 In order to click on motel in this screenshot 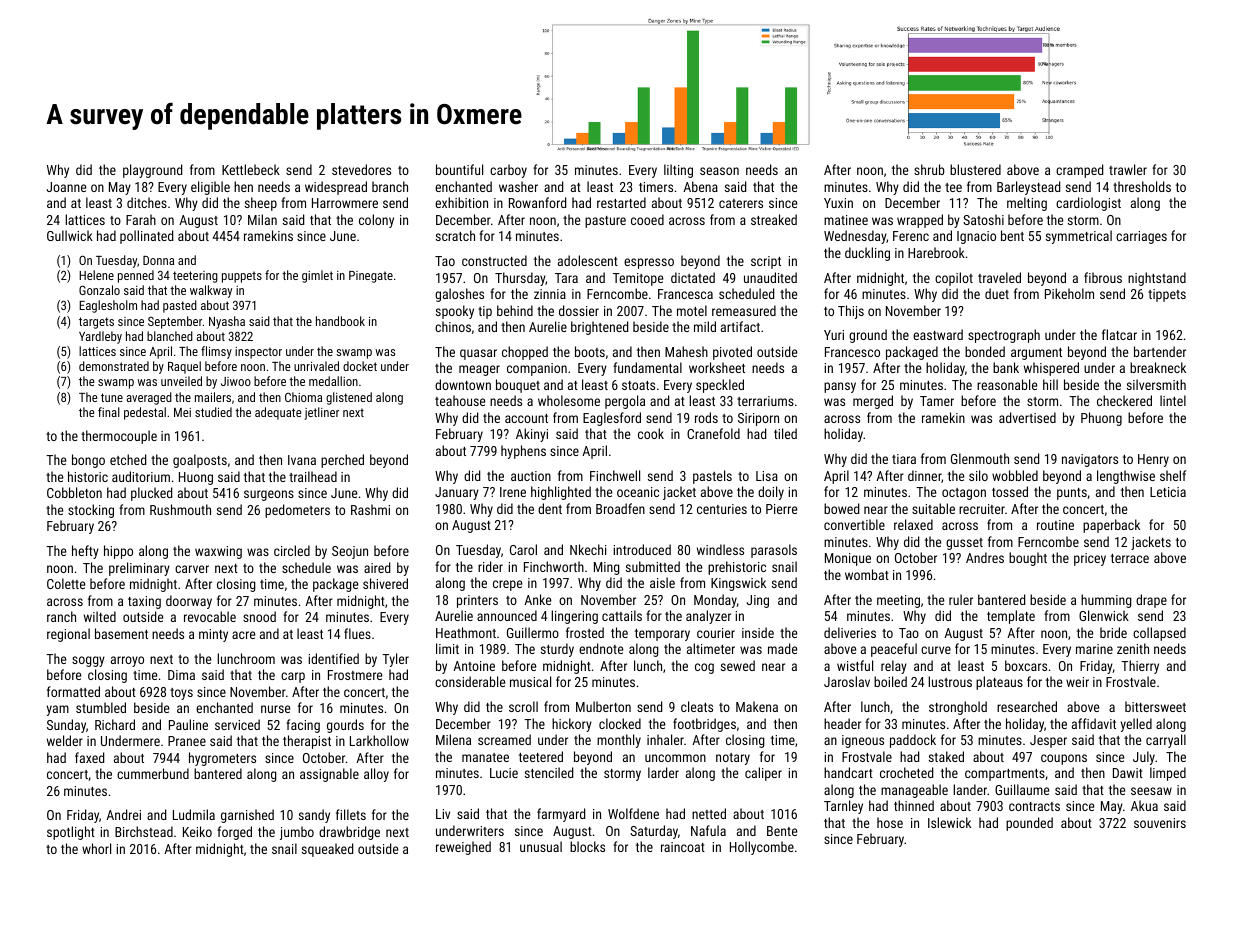, I will do `click(692, 310)`.
